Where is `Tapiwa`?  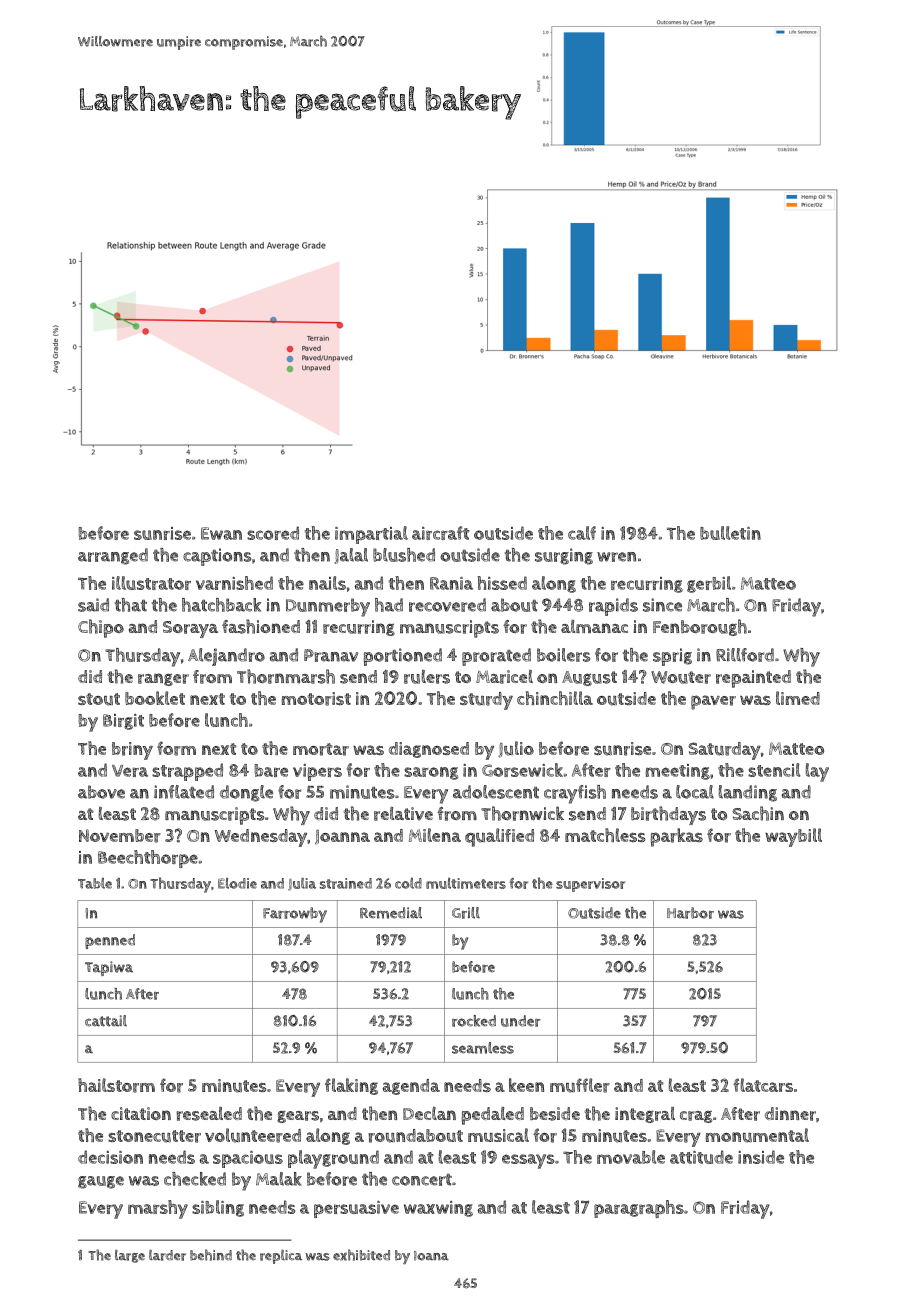
Tapiwa is located at coordinates (109, 968).
